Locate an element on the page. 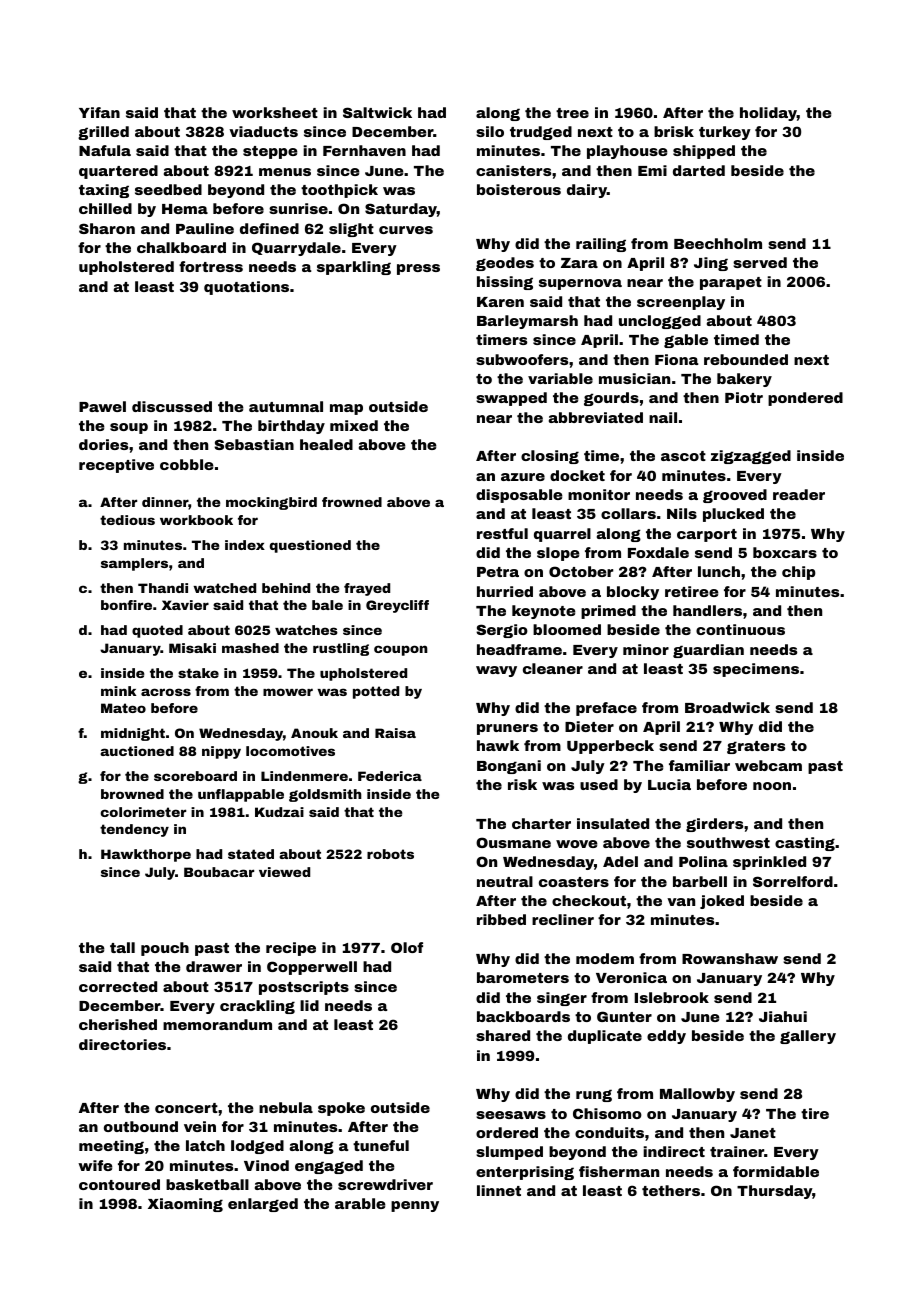 Image resolution: width=924 pixels, height=1308 pixels. Nils is located at coordinates (682, 513).
